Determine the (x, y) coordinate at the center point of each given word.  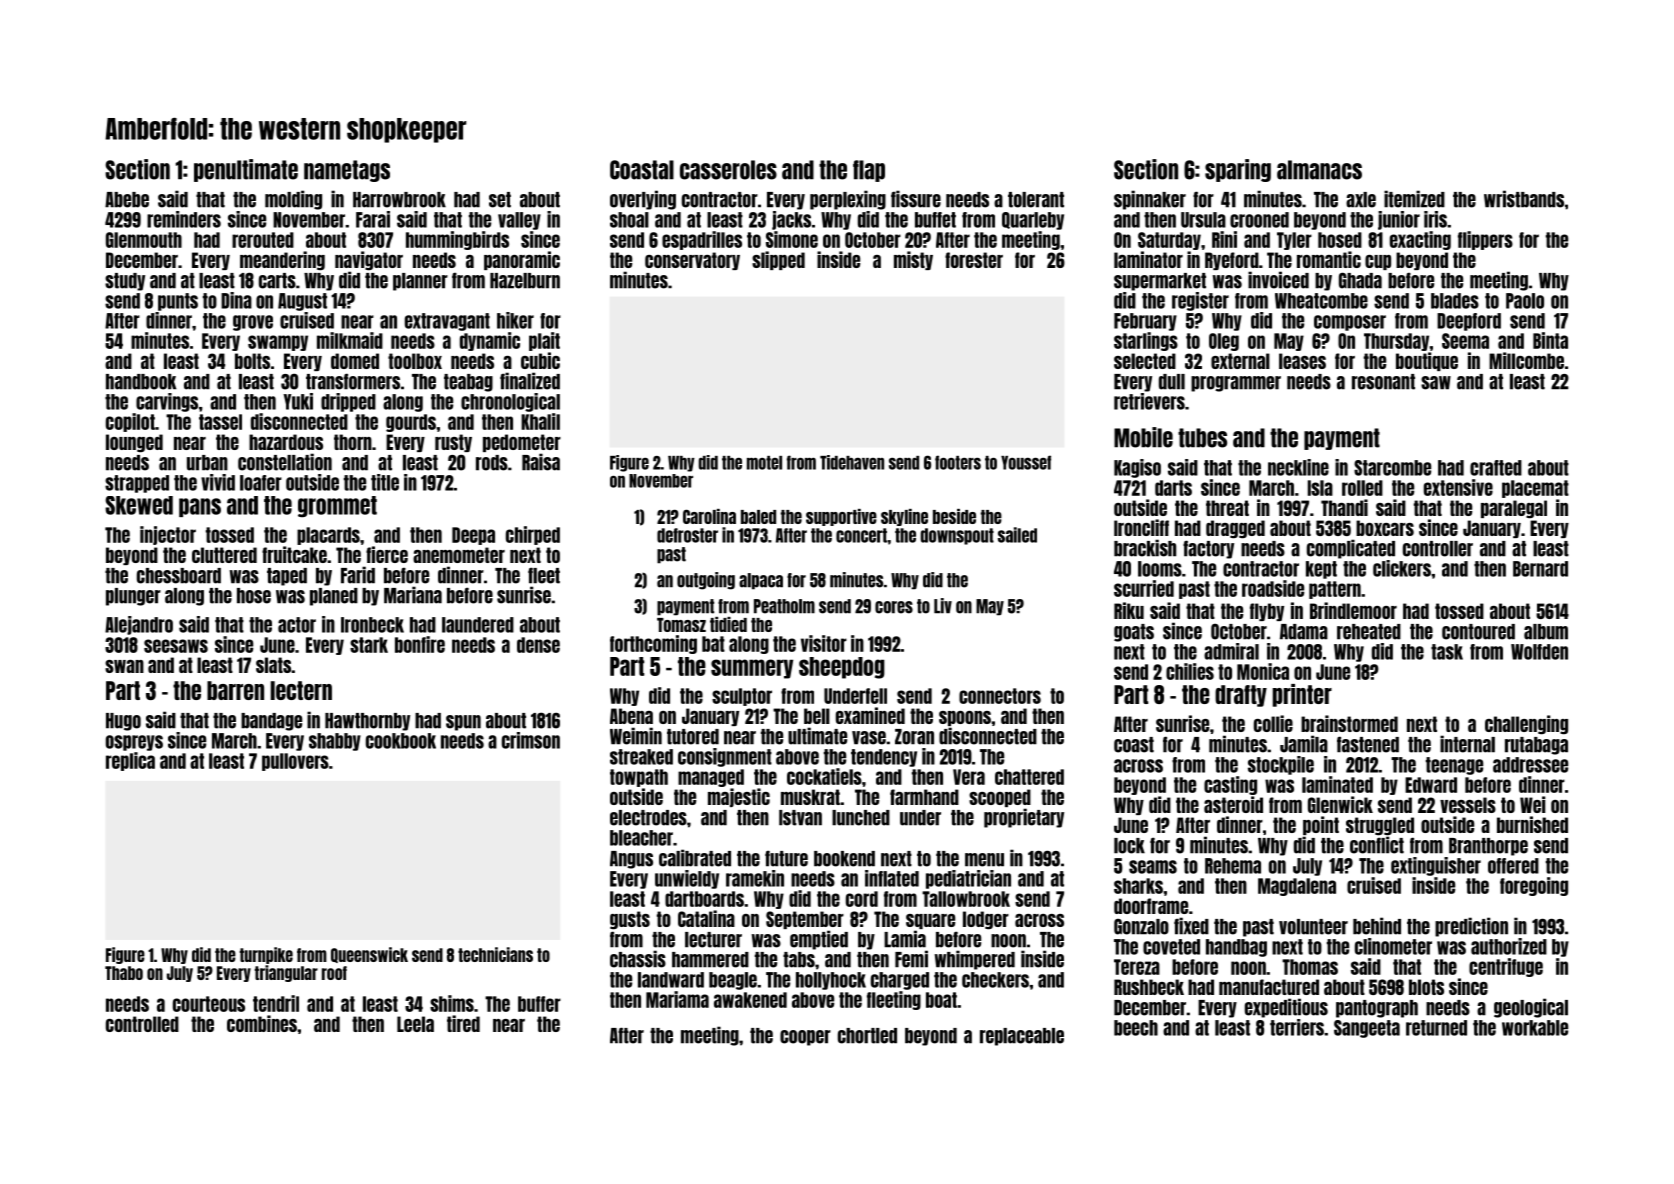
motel (764, 463)
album (1546, 632)
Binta (1550, 340)
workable (1535, 1028)
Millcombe (1526, 360)
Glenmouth (144, 240)
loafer (261, 483)
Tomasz (681, 625)
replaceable (1022, 1037)
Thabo (124, 973)
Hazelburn (525, 281)
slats (273, 665)
